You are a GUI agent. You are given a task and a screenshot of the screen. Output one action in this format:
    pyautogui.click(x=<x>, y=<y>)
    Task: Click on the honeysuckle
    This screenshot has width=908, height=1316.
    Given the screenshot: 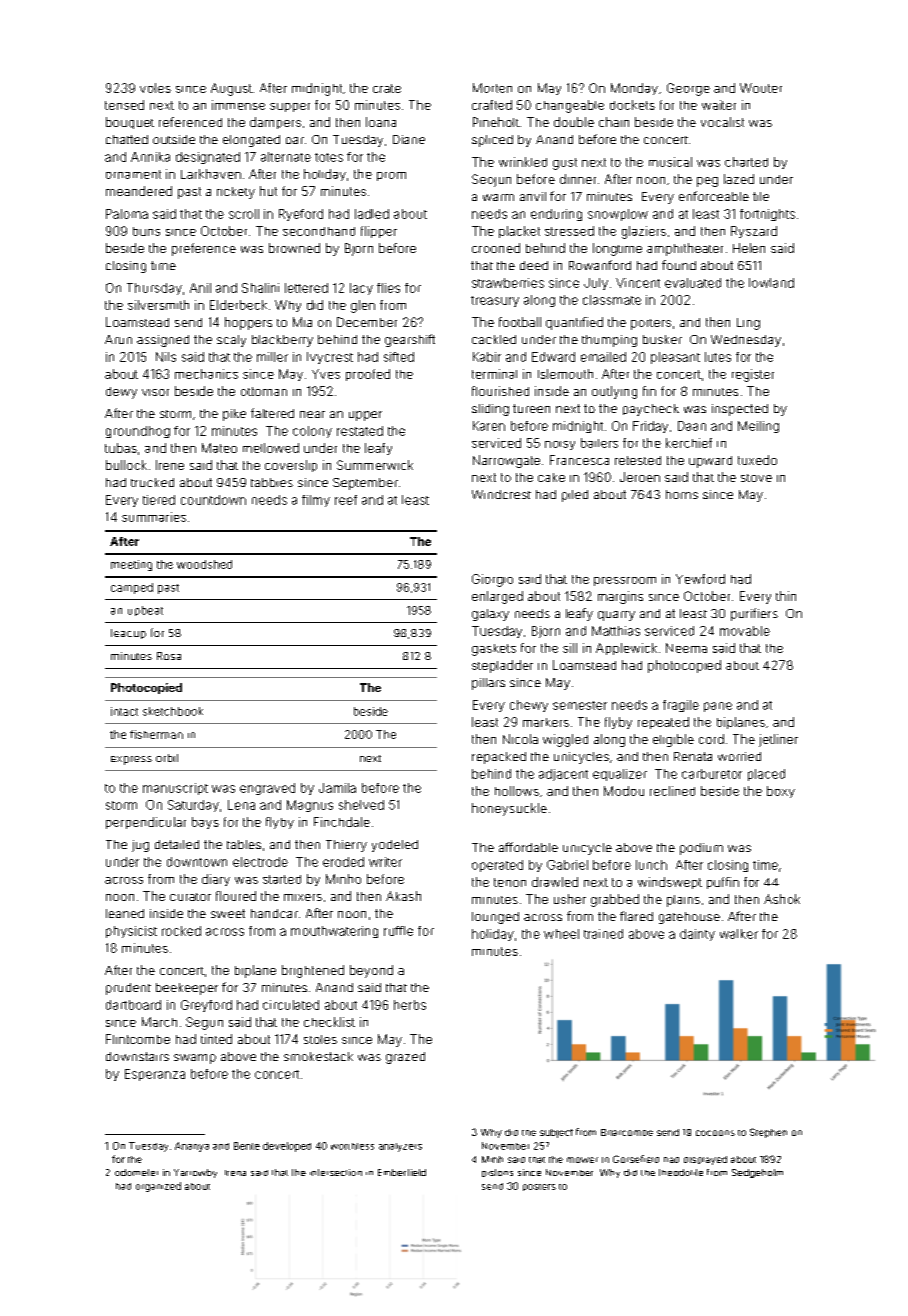 What is the action you would take?
    pyautogui.click(x=509, y=809)
